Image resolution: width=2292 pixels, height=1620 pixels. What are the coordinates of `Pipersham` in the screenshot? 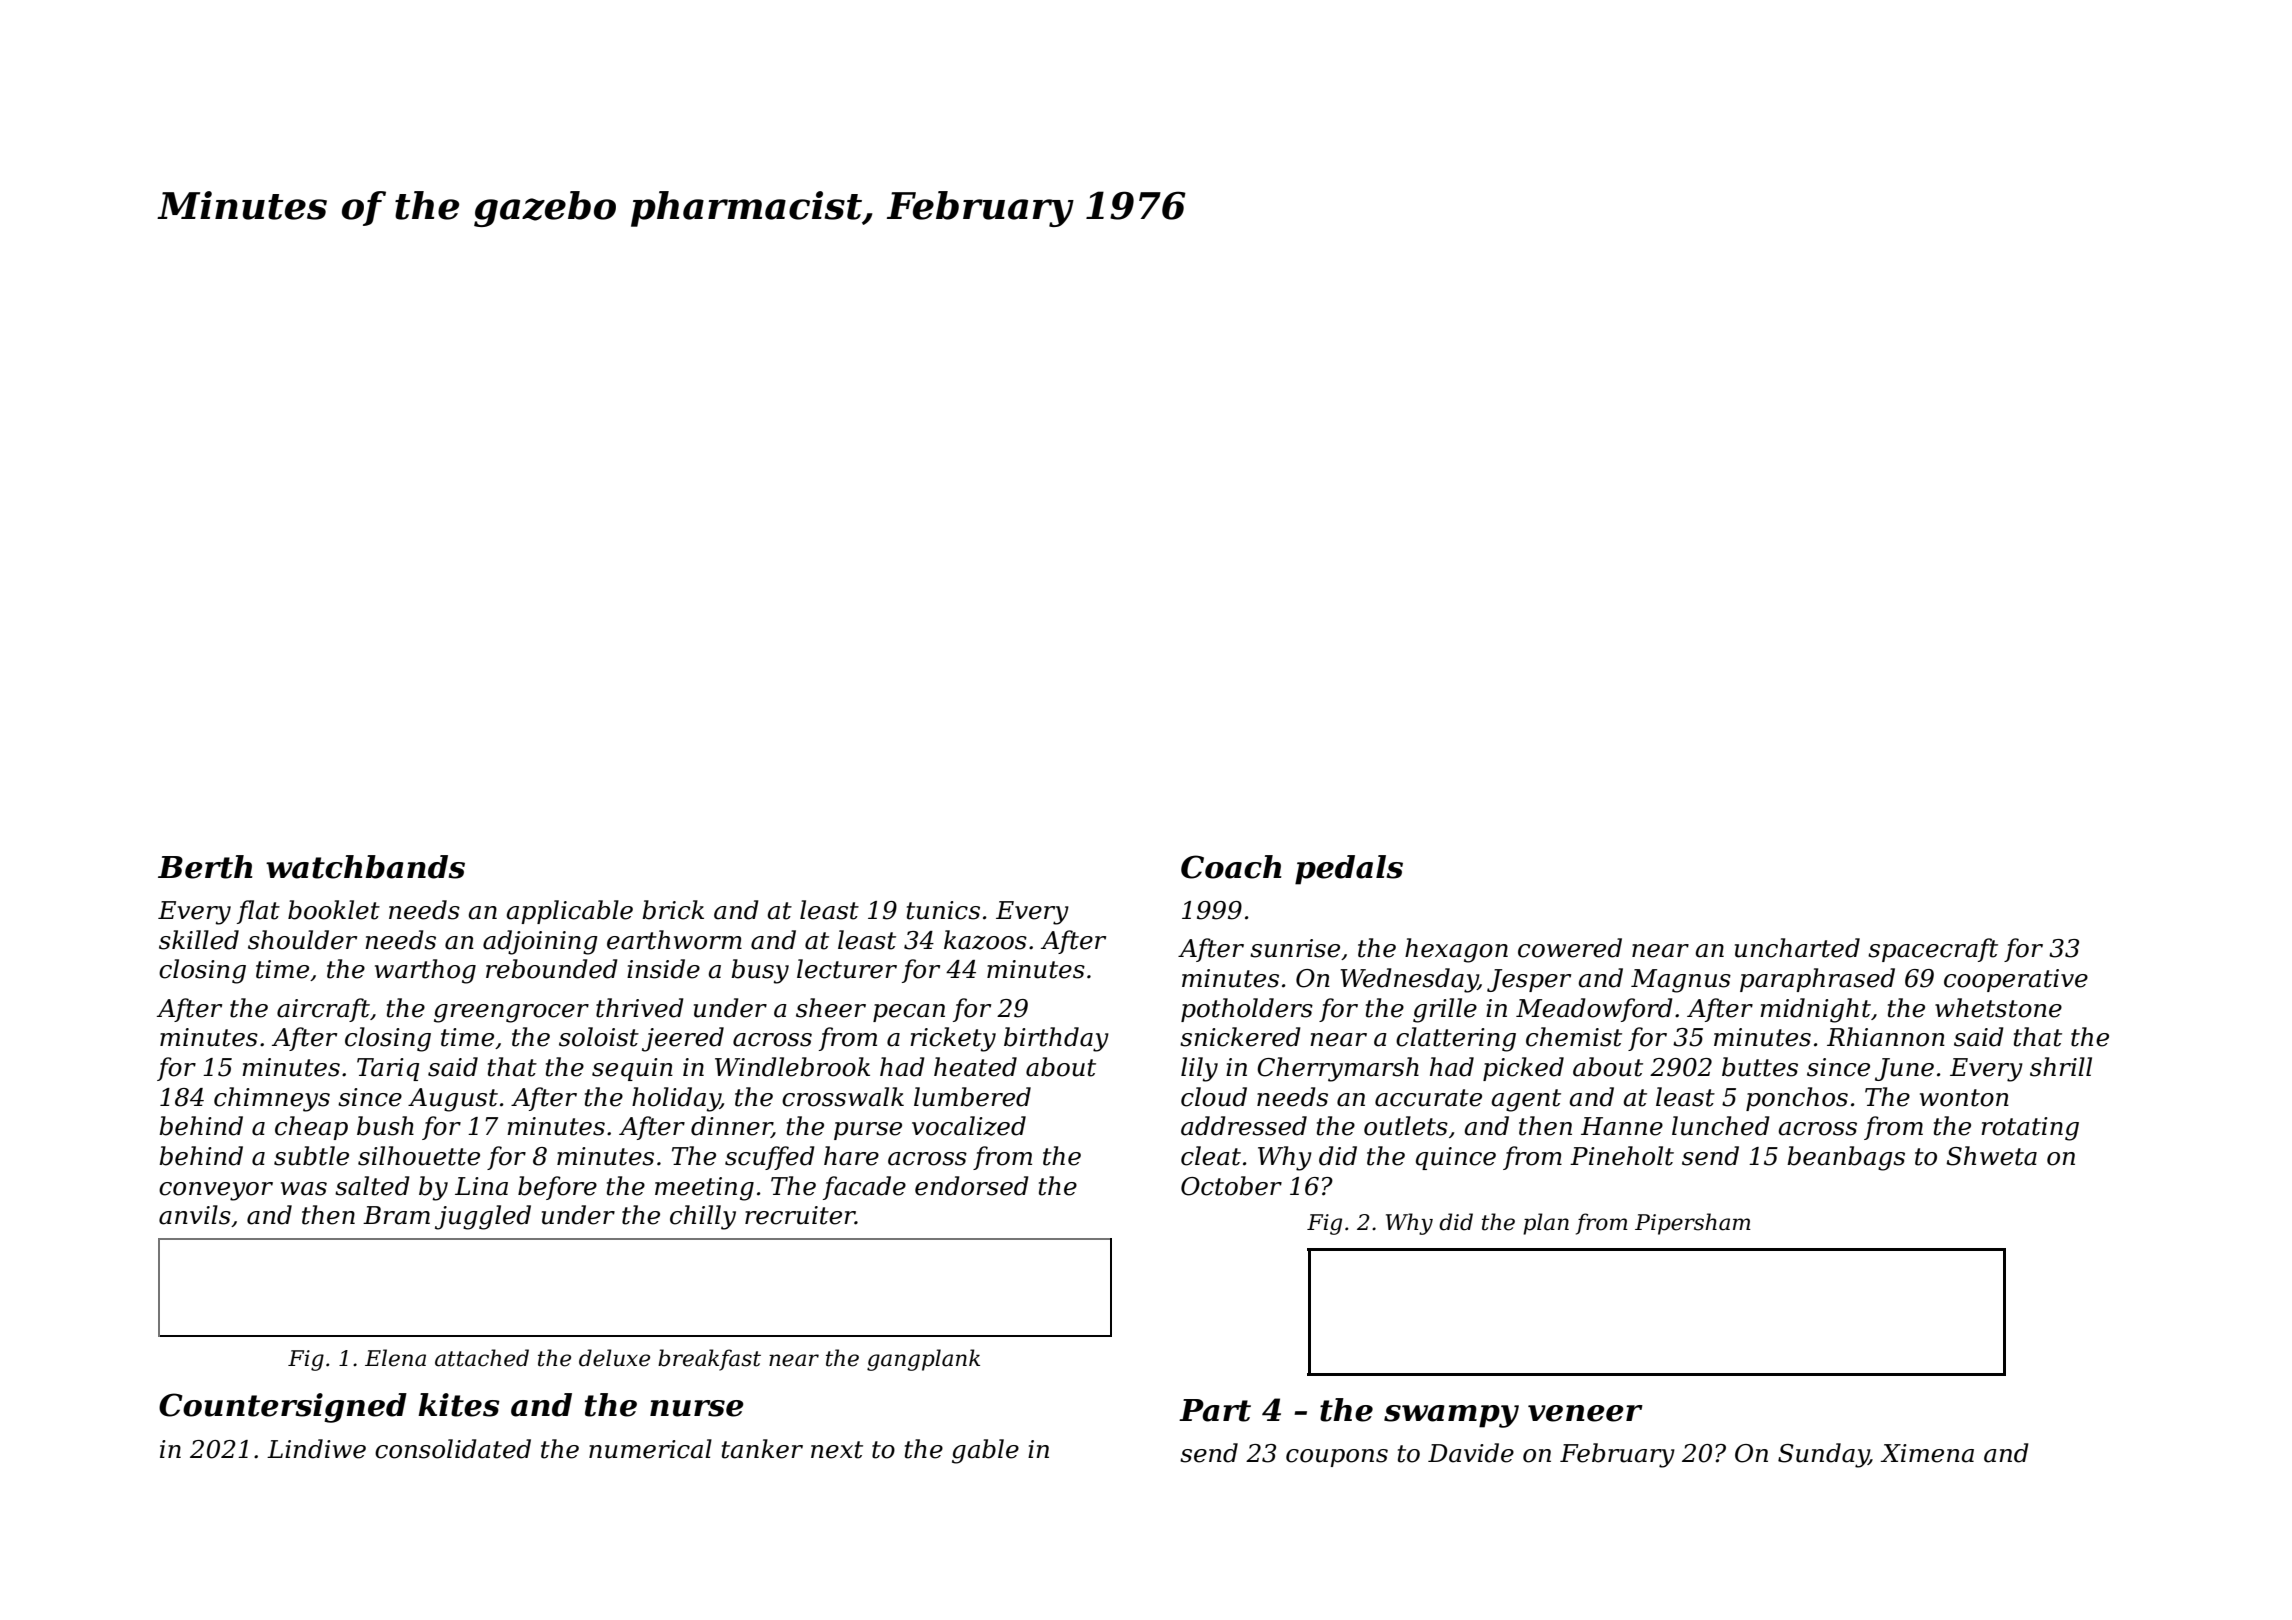 It's located at (1693, 1224).
